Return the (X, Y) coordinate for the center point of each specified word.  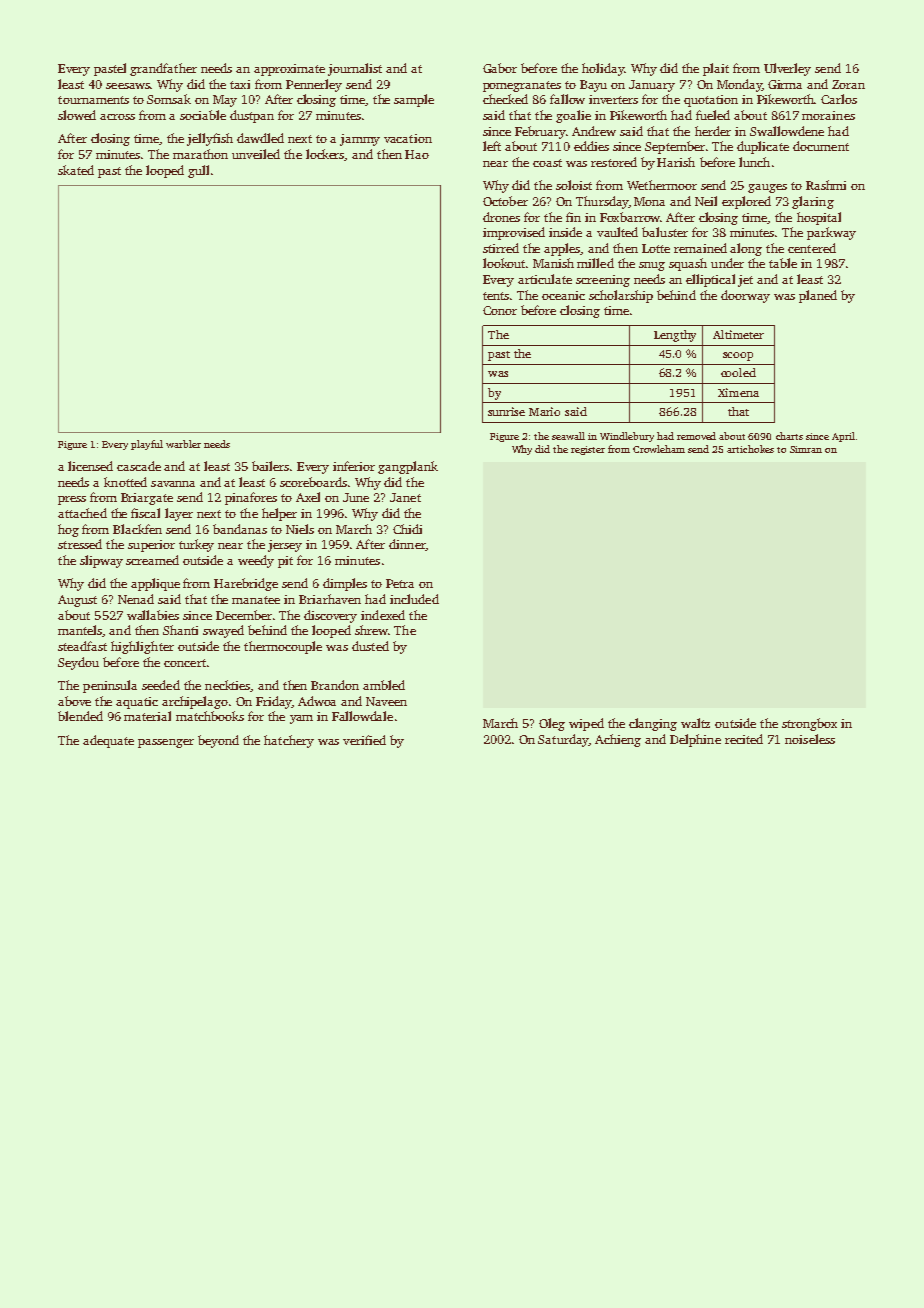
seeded (161, 685)
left (492, 146)
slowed (77, 115)
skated (76, 170)
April (843, 437)
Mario (544, 411)
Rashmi (826, 185)
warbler (183, 444)
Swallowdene (787, 131)
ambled (384, 685)
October (505, 201)
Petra (400, 583)
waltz (695, 723)
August (77, 601)
